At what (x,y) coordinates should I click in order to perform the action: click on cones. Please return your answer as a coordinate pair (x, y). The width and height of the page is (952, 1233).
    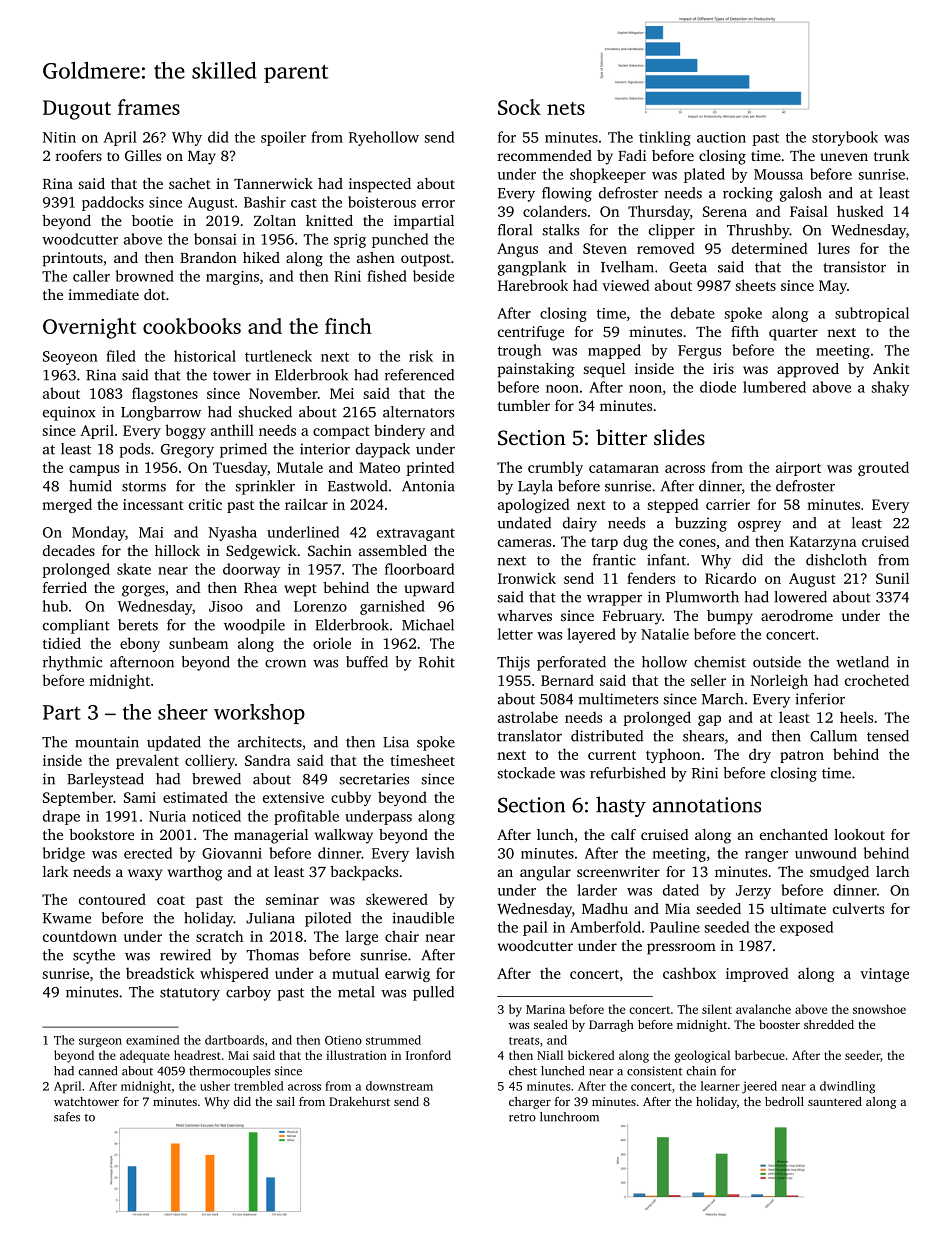
    Looking at the image, I should click on (697, 543).
